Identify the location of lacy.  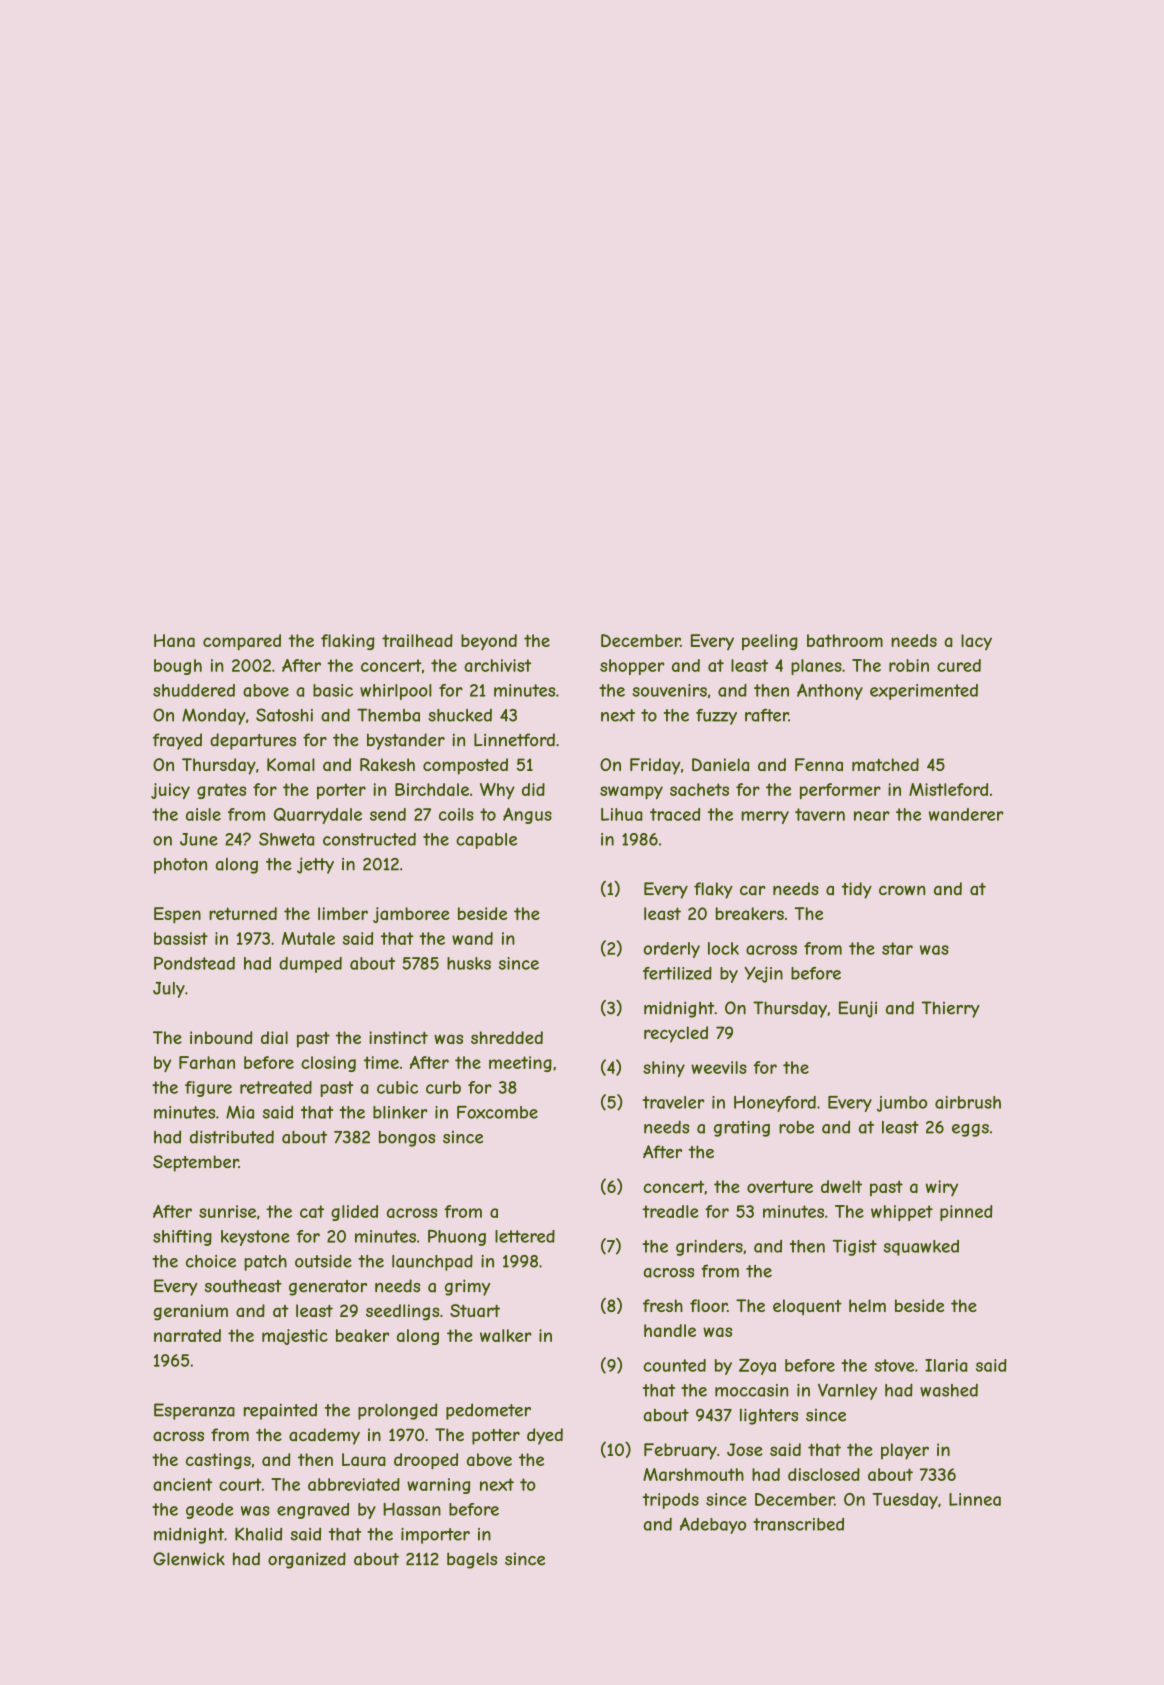
(976, 642).
